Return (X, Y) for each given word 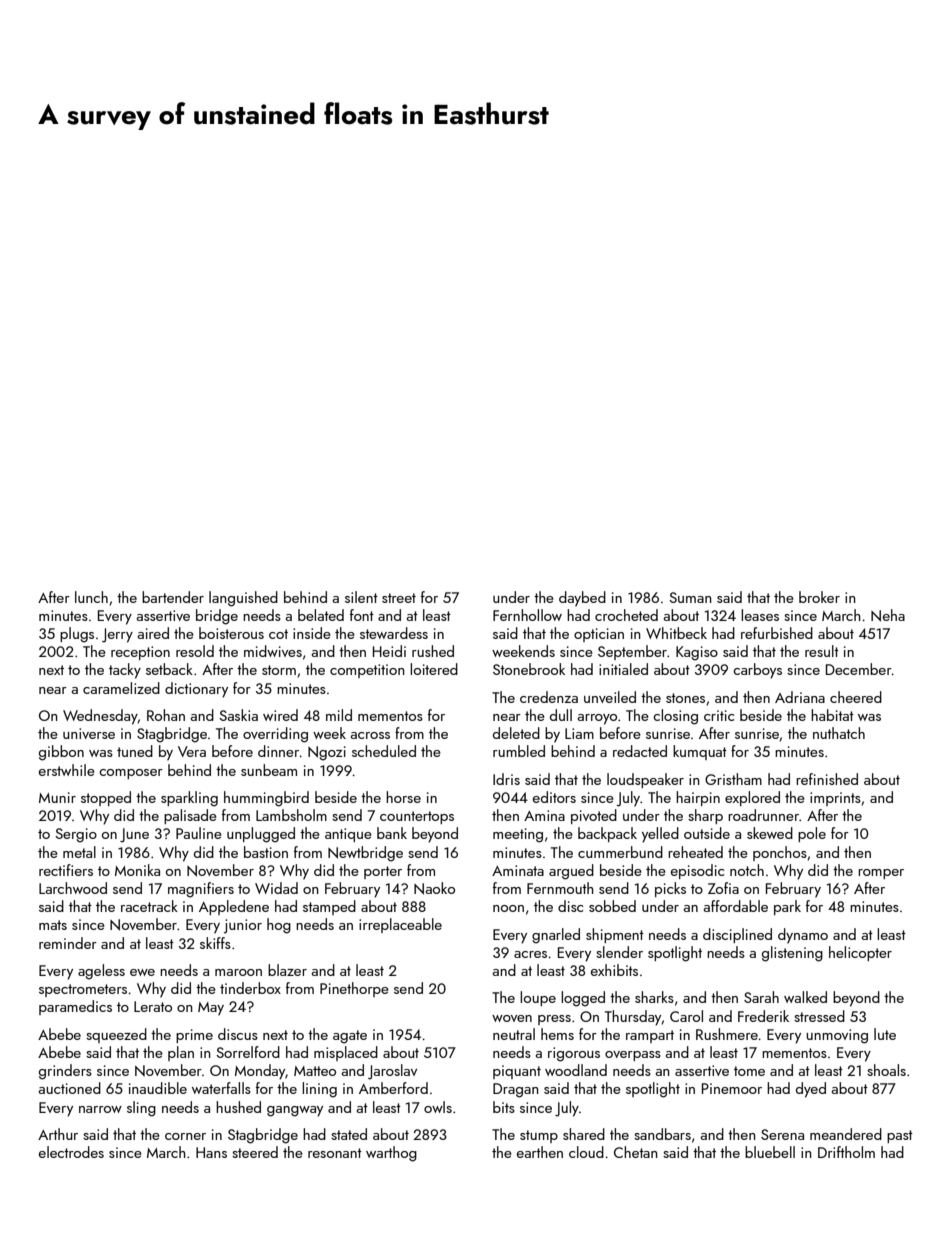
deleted (516, 733)
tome (749, 1071)
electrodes (71, 1152)
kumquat (700, 752)
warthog (391, 1154)
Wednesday (100, 717)
